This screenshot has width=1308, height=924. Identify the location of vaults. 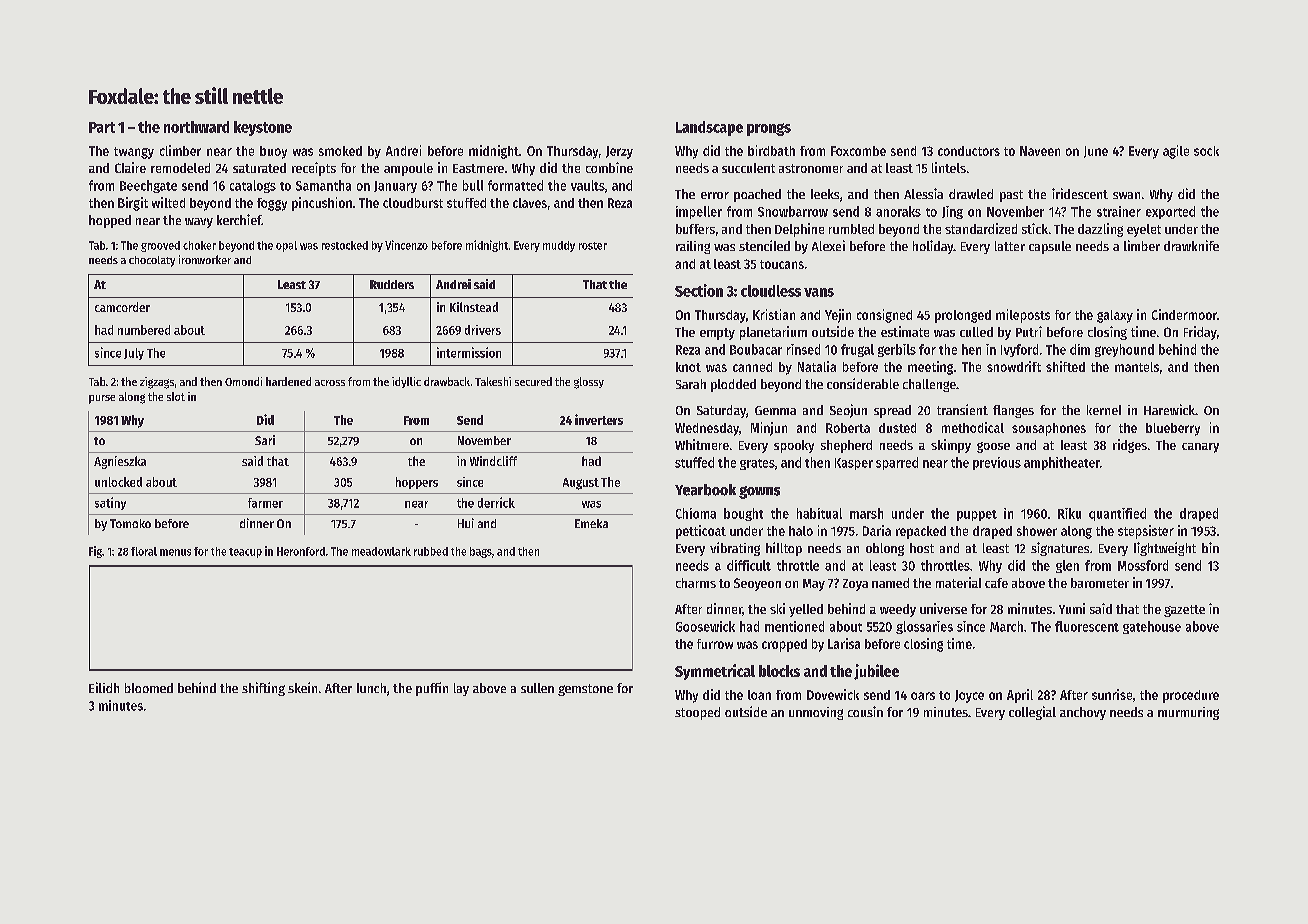
(588, 185).
